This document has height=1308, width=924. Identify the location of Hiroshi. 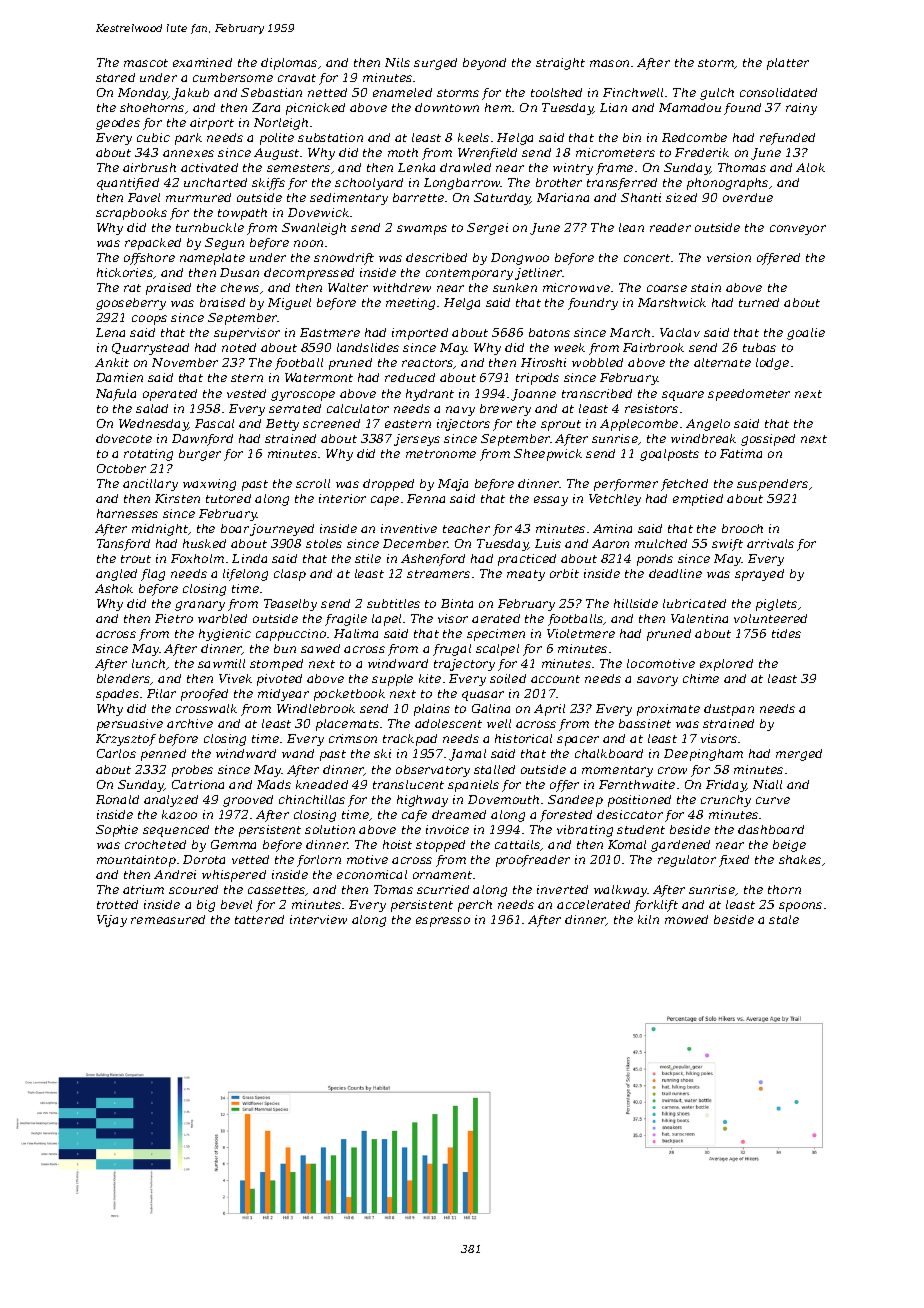
(543, 362).
